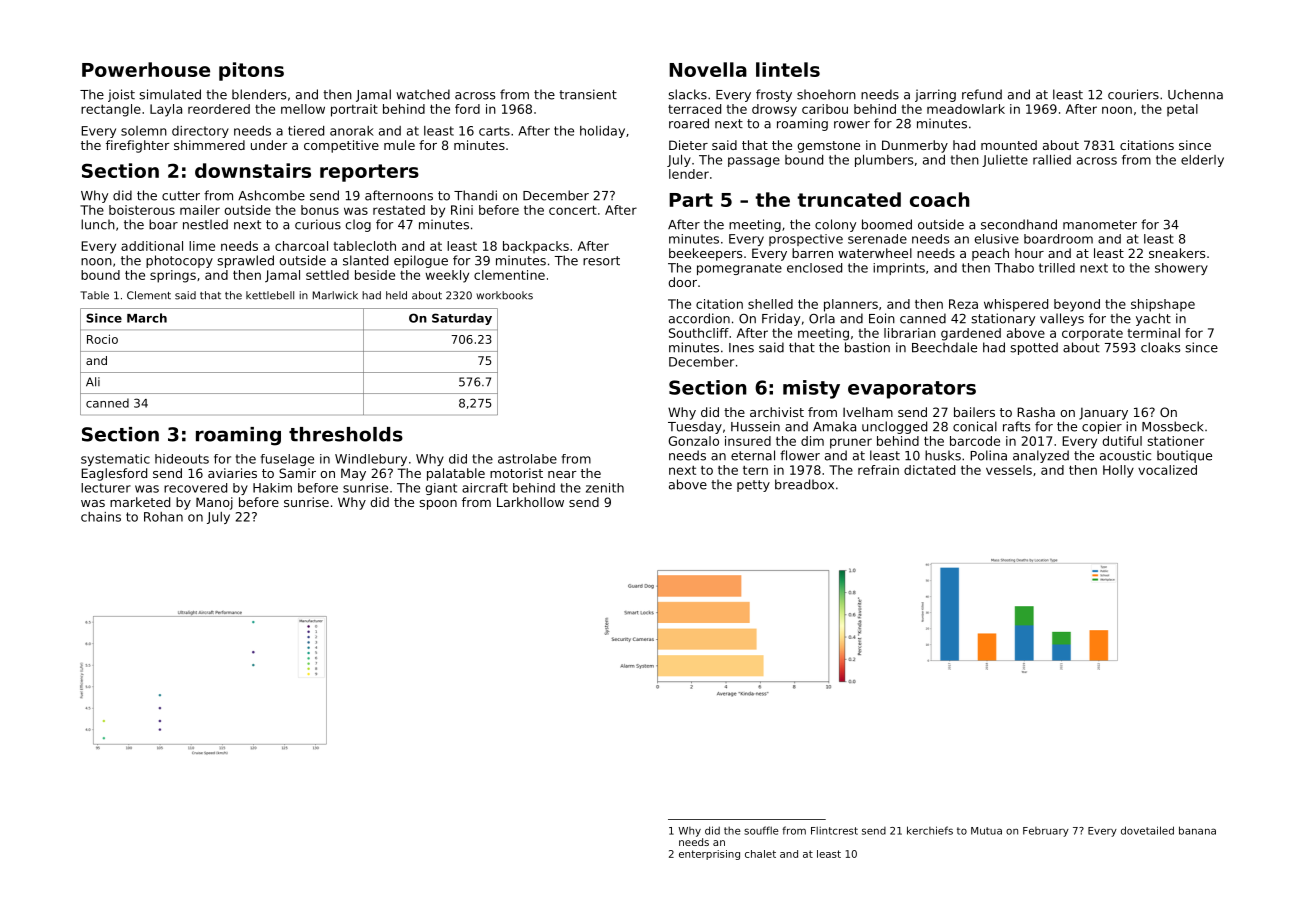  What do you see at coordinates (1195, 94) in the screenshot?
I see `Uchenna` at bounding box center [1195, 94].
